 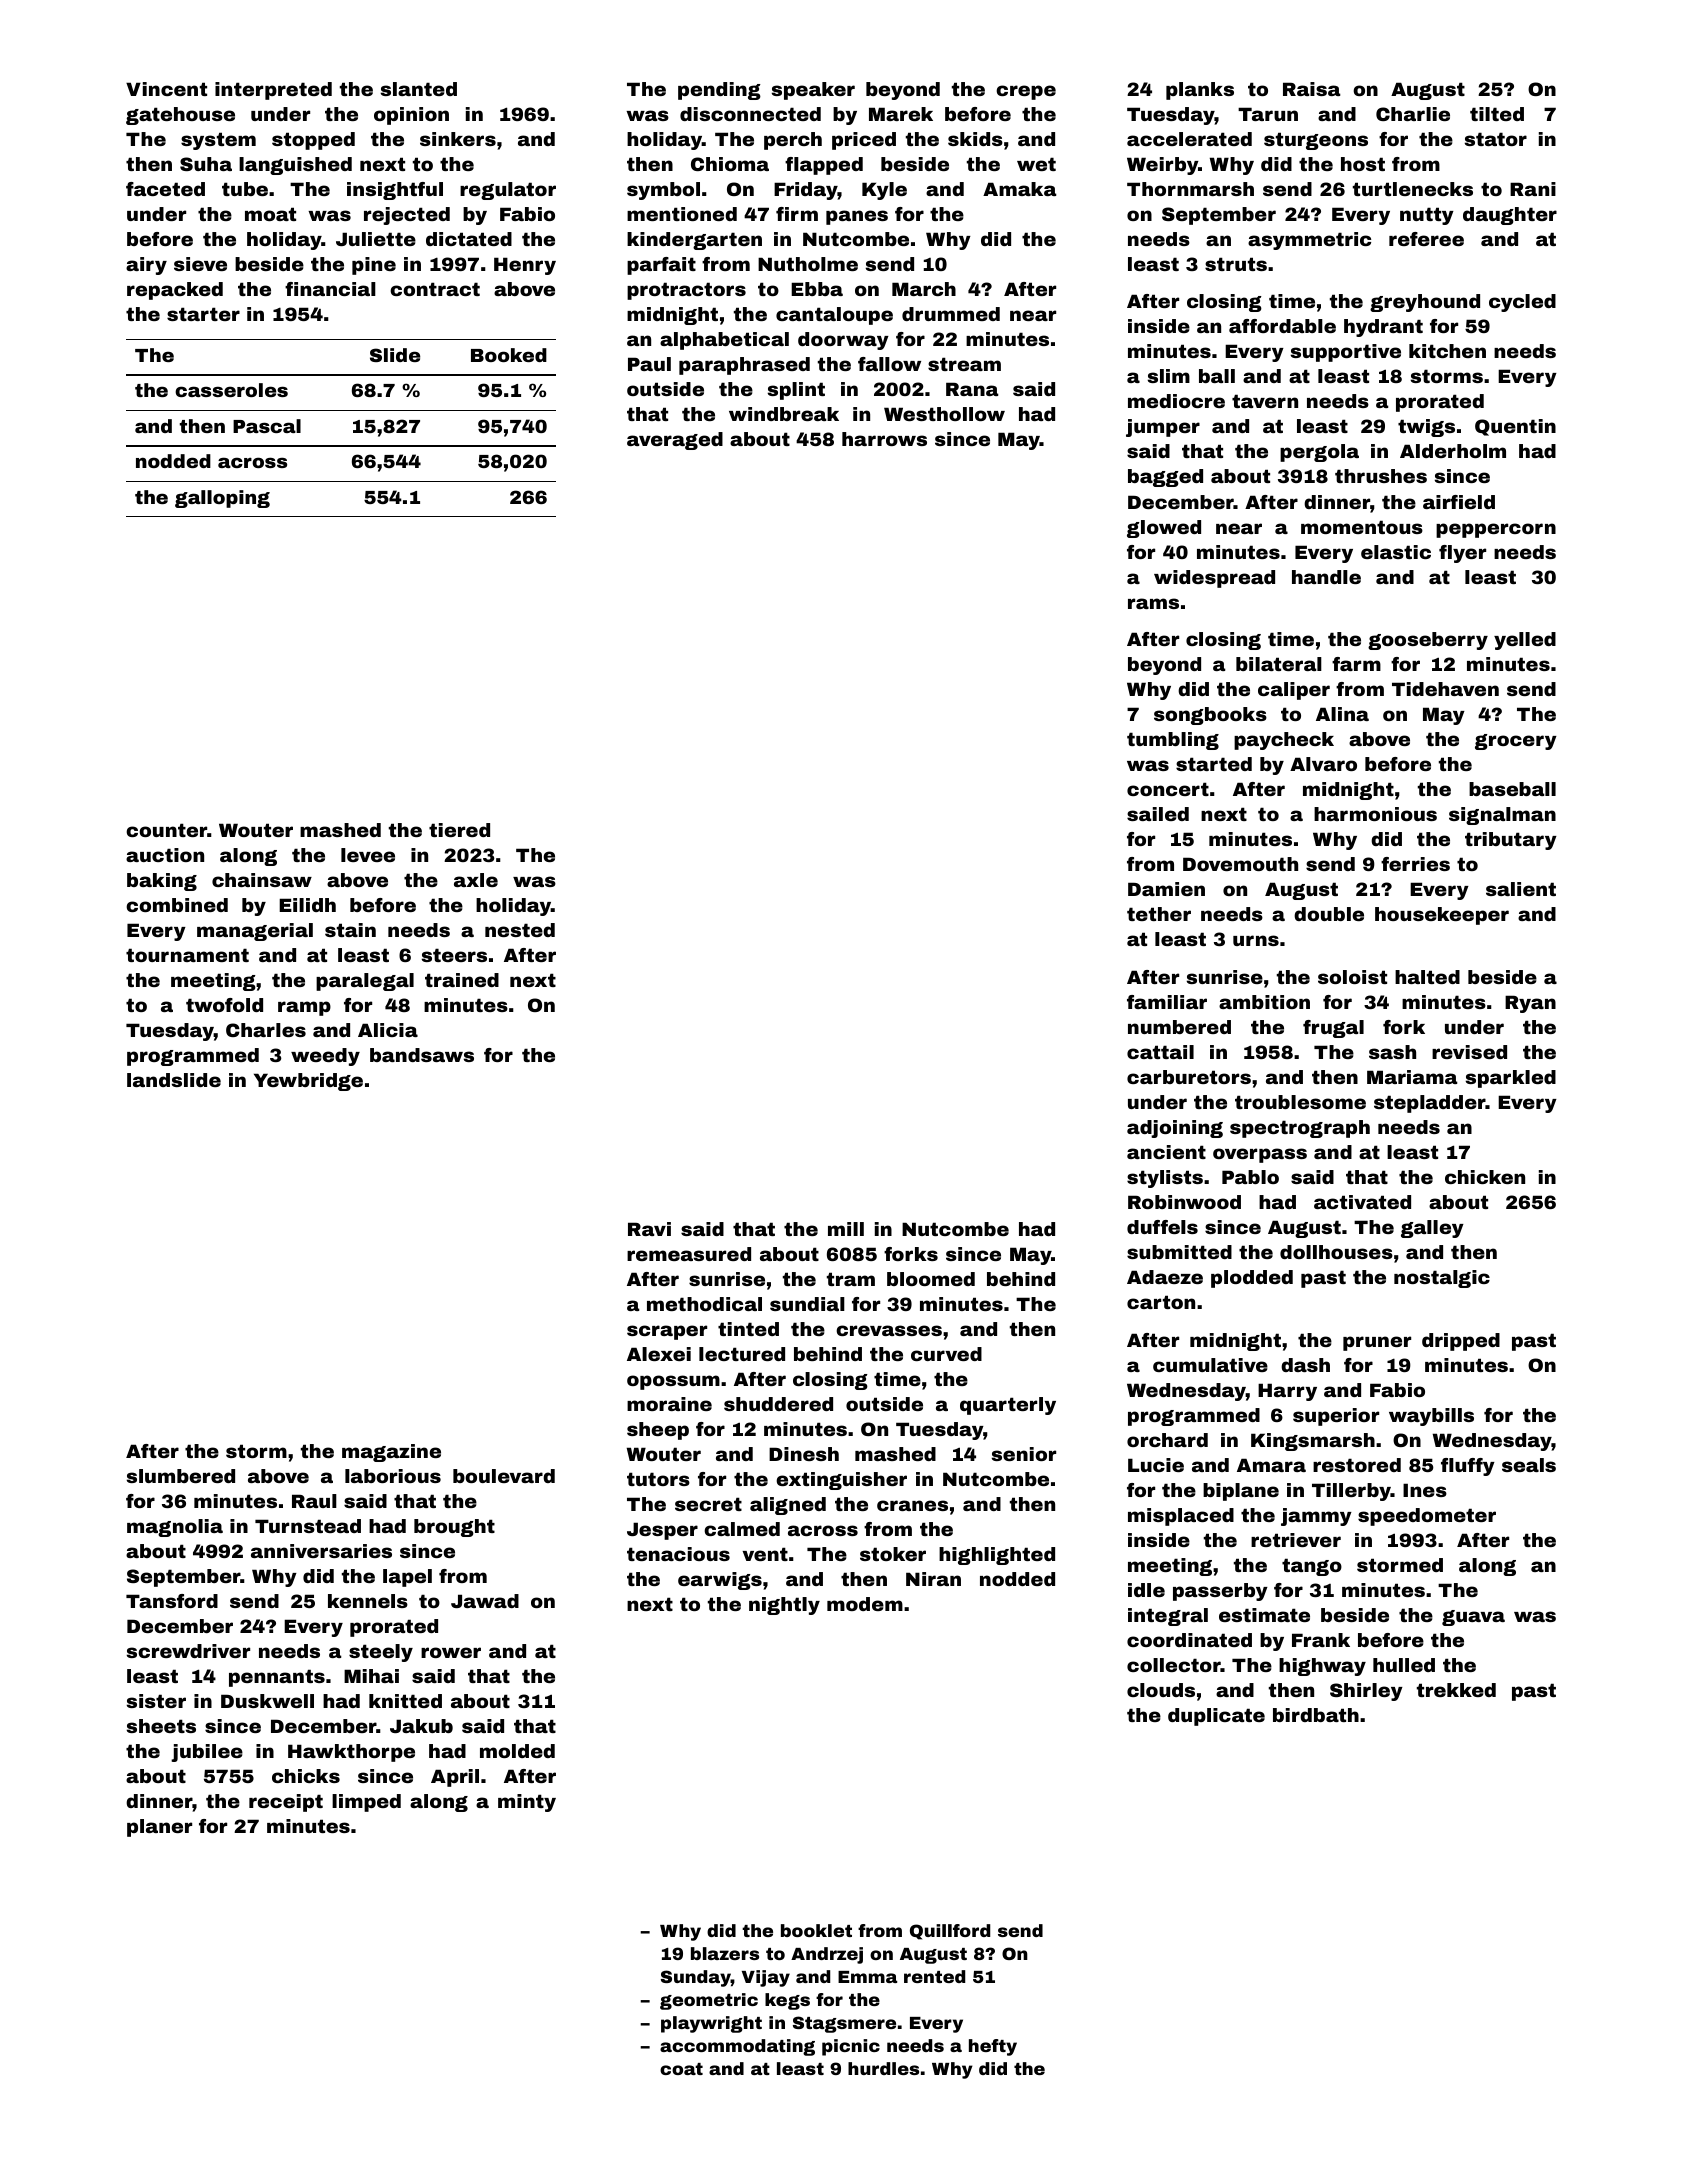 What do you see at coordinates (883, 2068) in the screenshot?
I see `hurdles` at bounding box center [883, 2068].
